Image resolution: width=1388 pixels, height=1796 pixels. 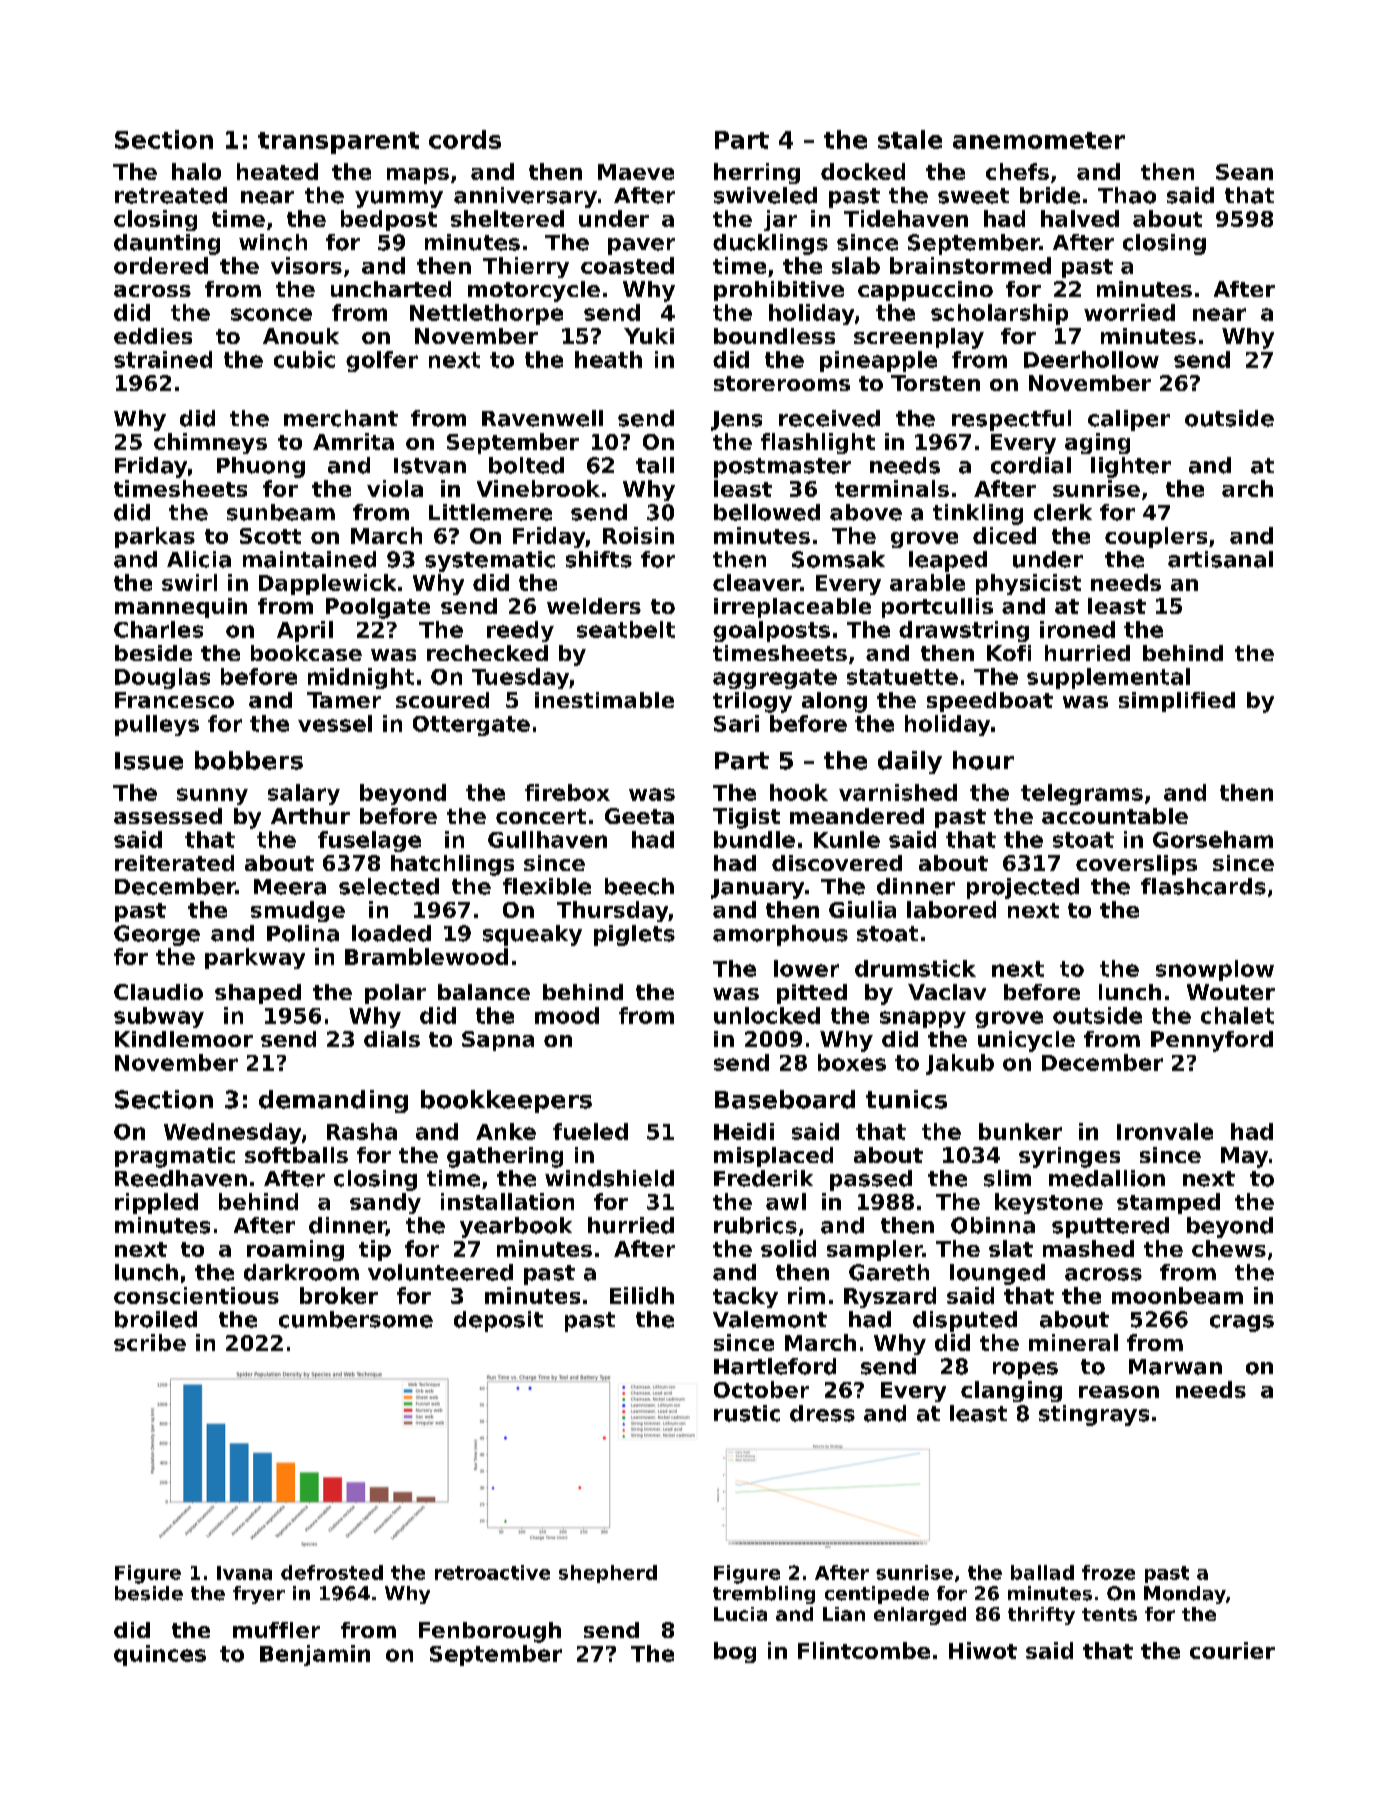 I want to click on Ironvale, so click(x=1165, y=1131).
